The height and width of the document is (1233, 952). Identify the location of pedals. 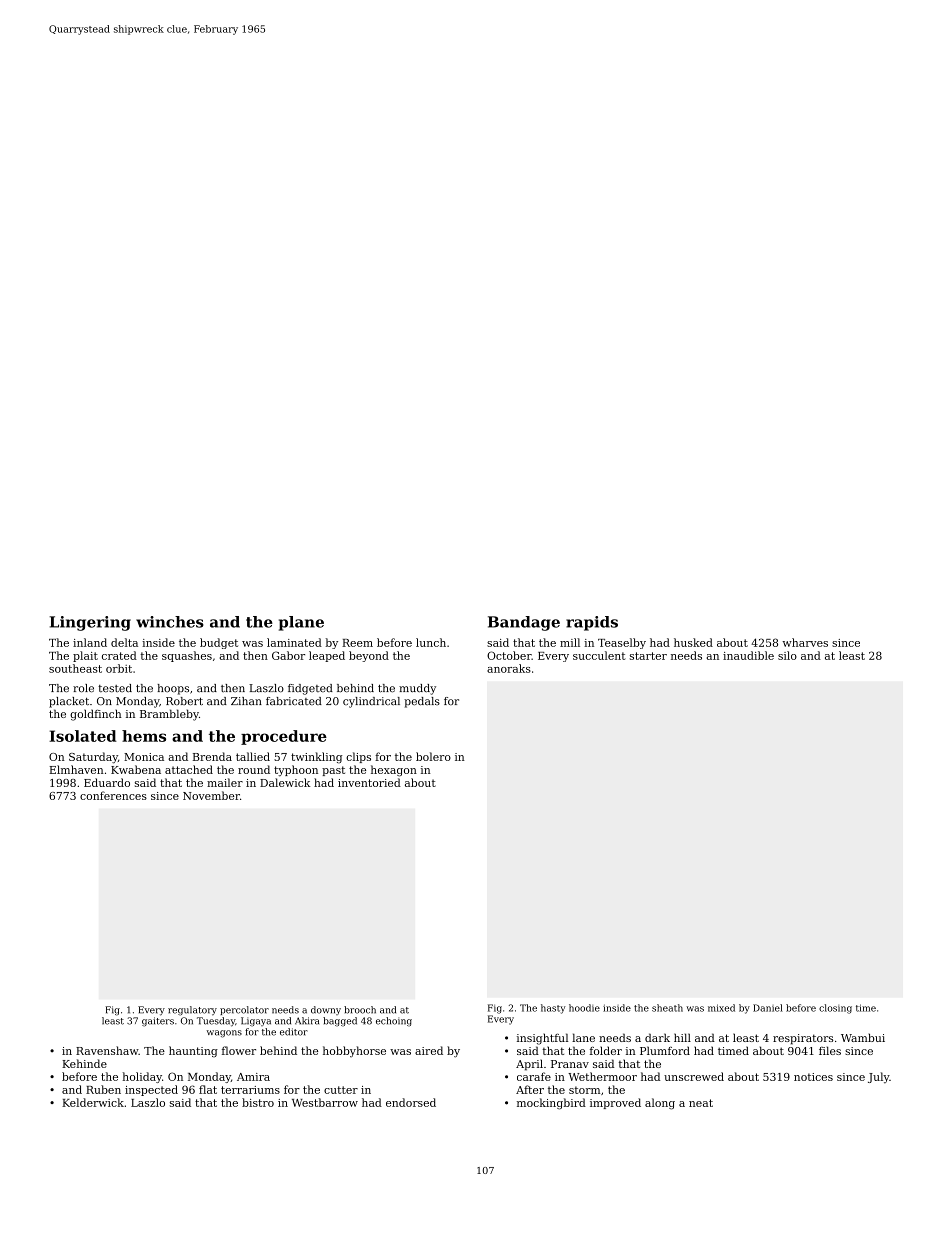
(422, 702).
